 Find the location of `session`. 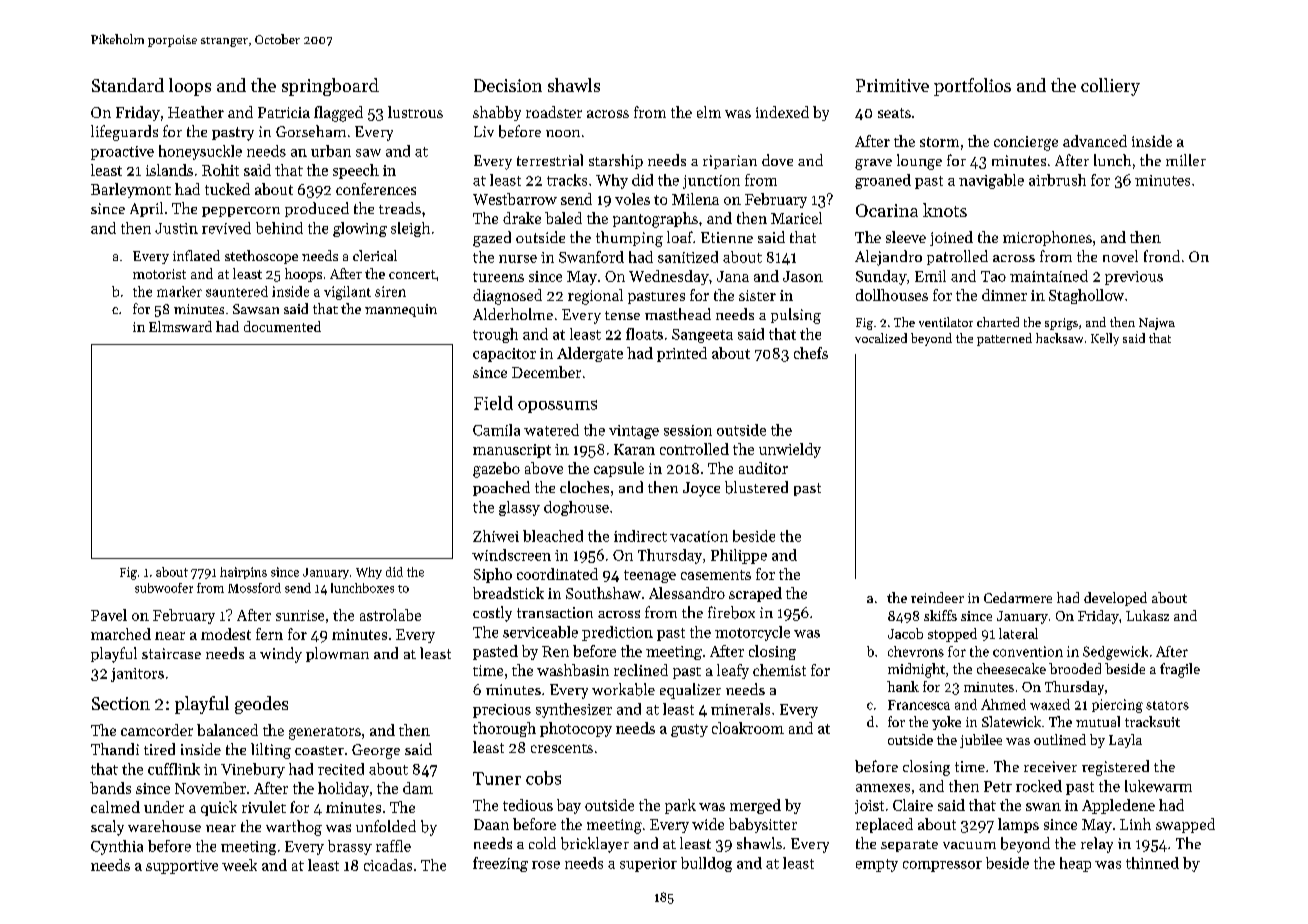

session is located at coordinates (688, 430).
